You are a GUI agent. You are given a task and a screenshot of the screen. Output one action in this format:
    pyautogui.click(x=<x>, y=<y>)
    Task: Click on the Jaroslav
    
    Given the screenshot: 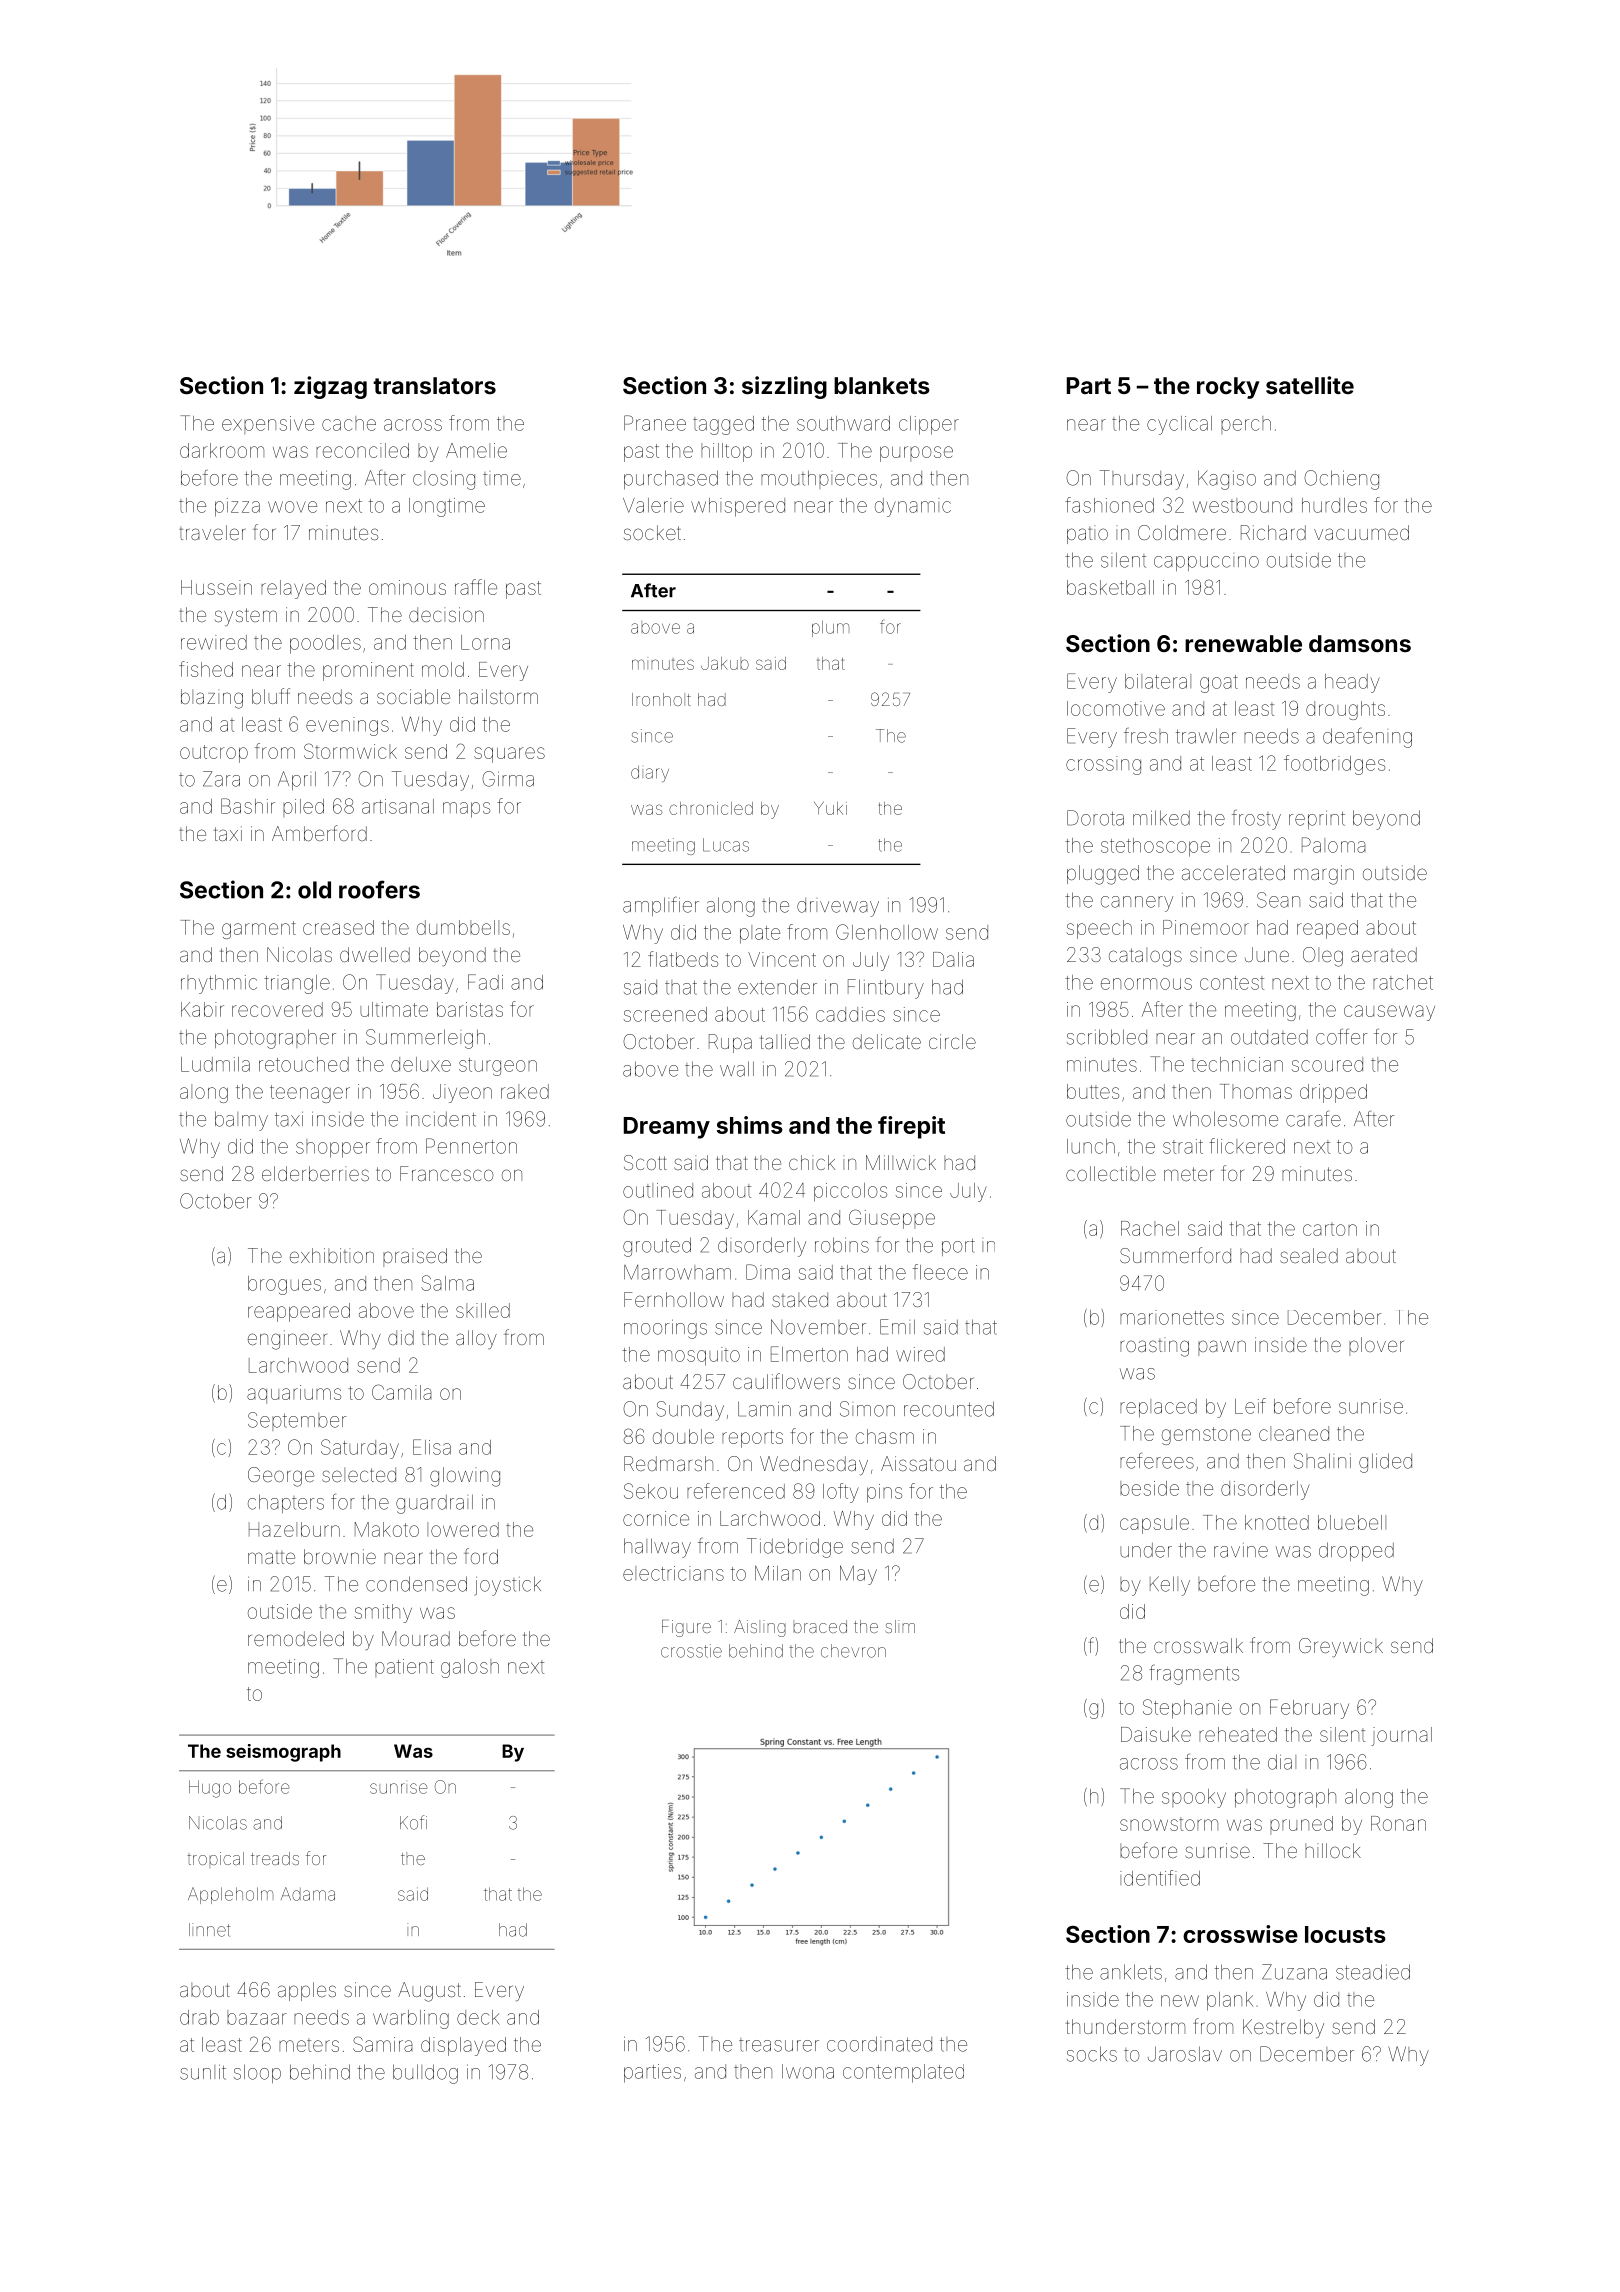 What is the action you would take?
    pyautogui.click(x=1185, y=2054)
